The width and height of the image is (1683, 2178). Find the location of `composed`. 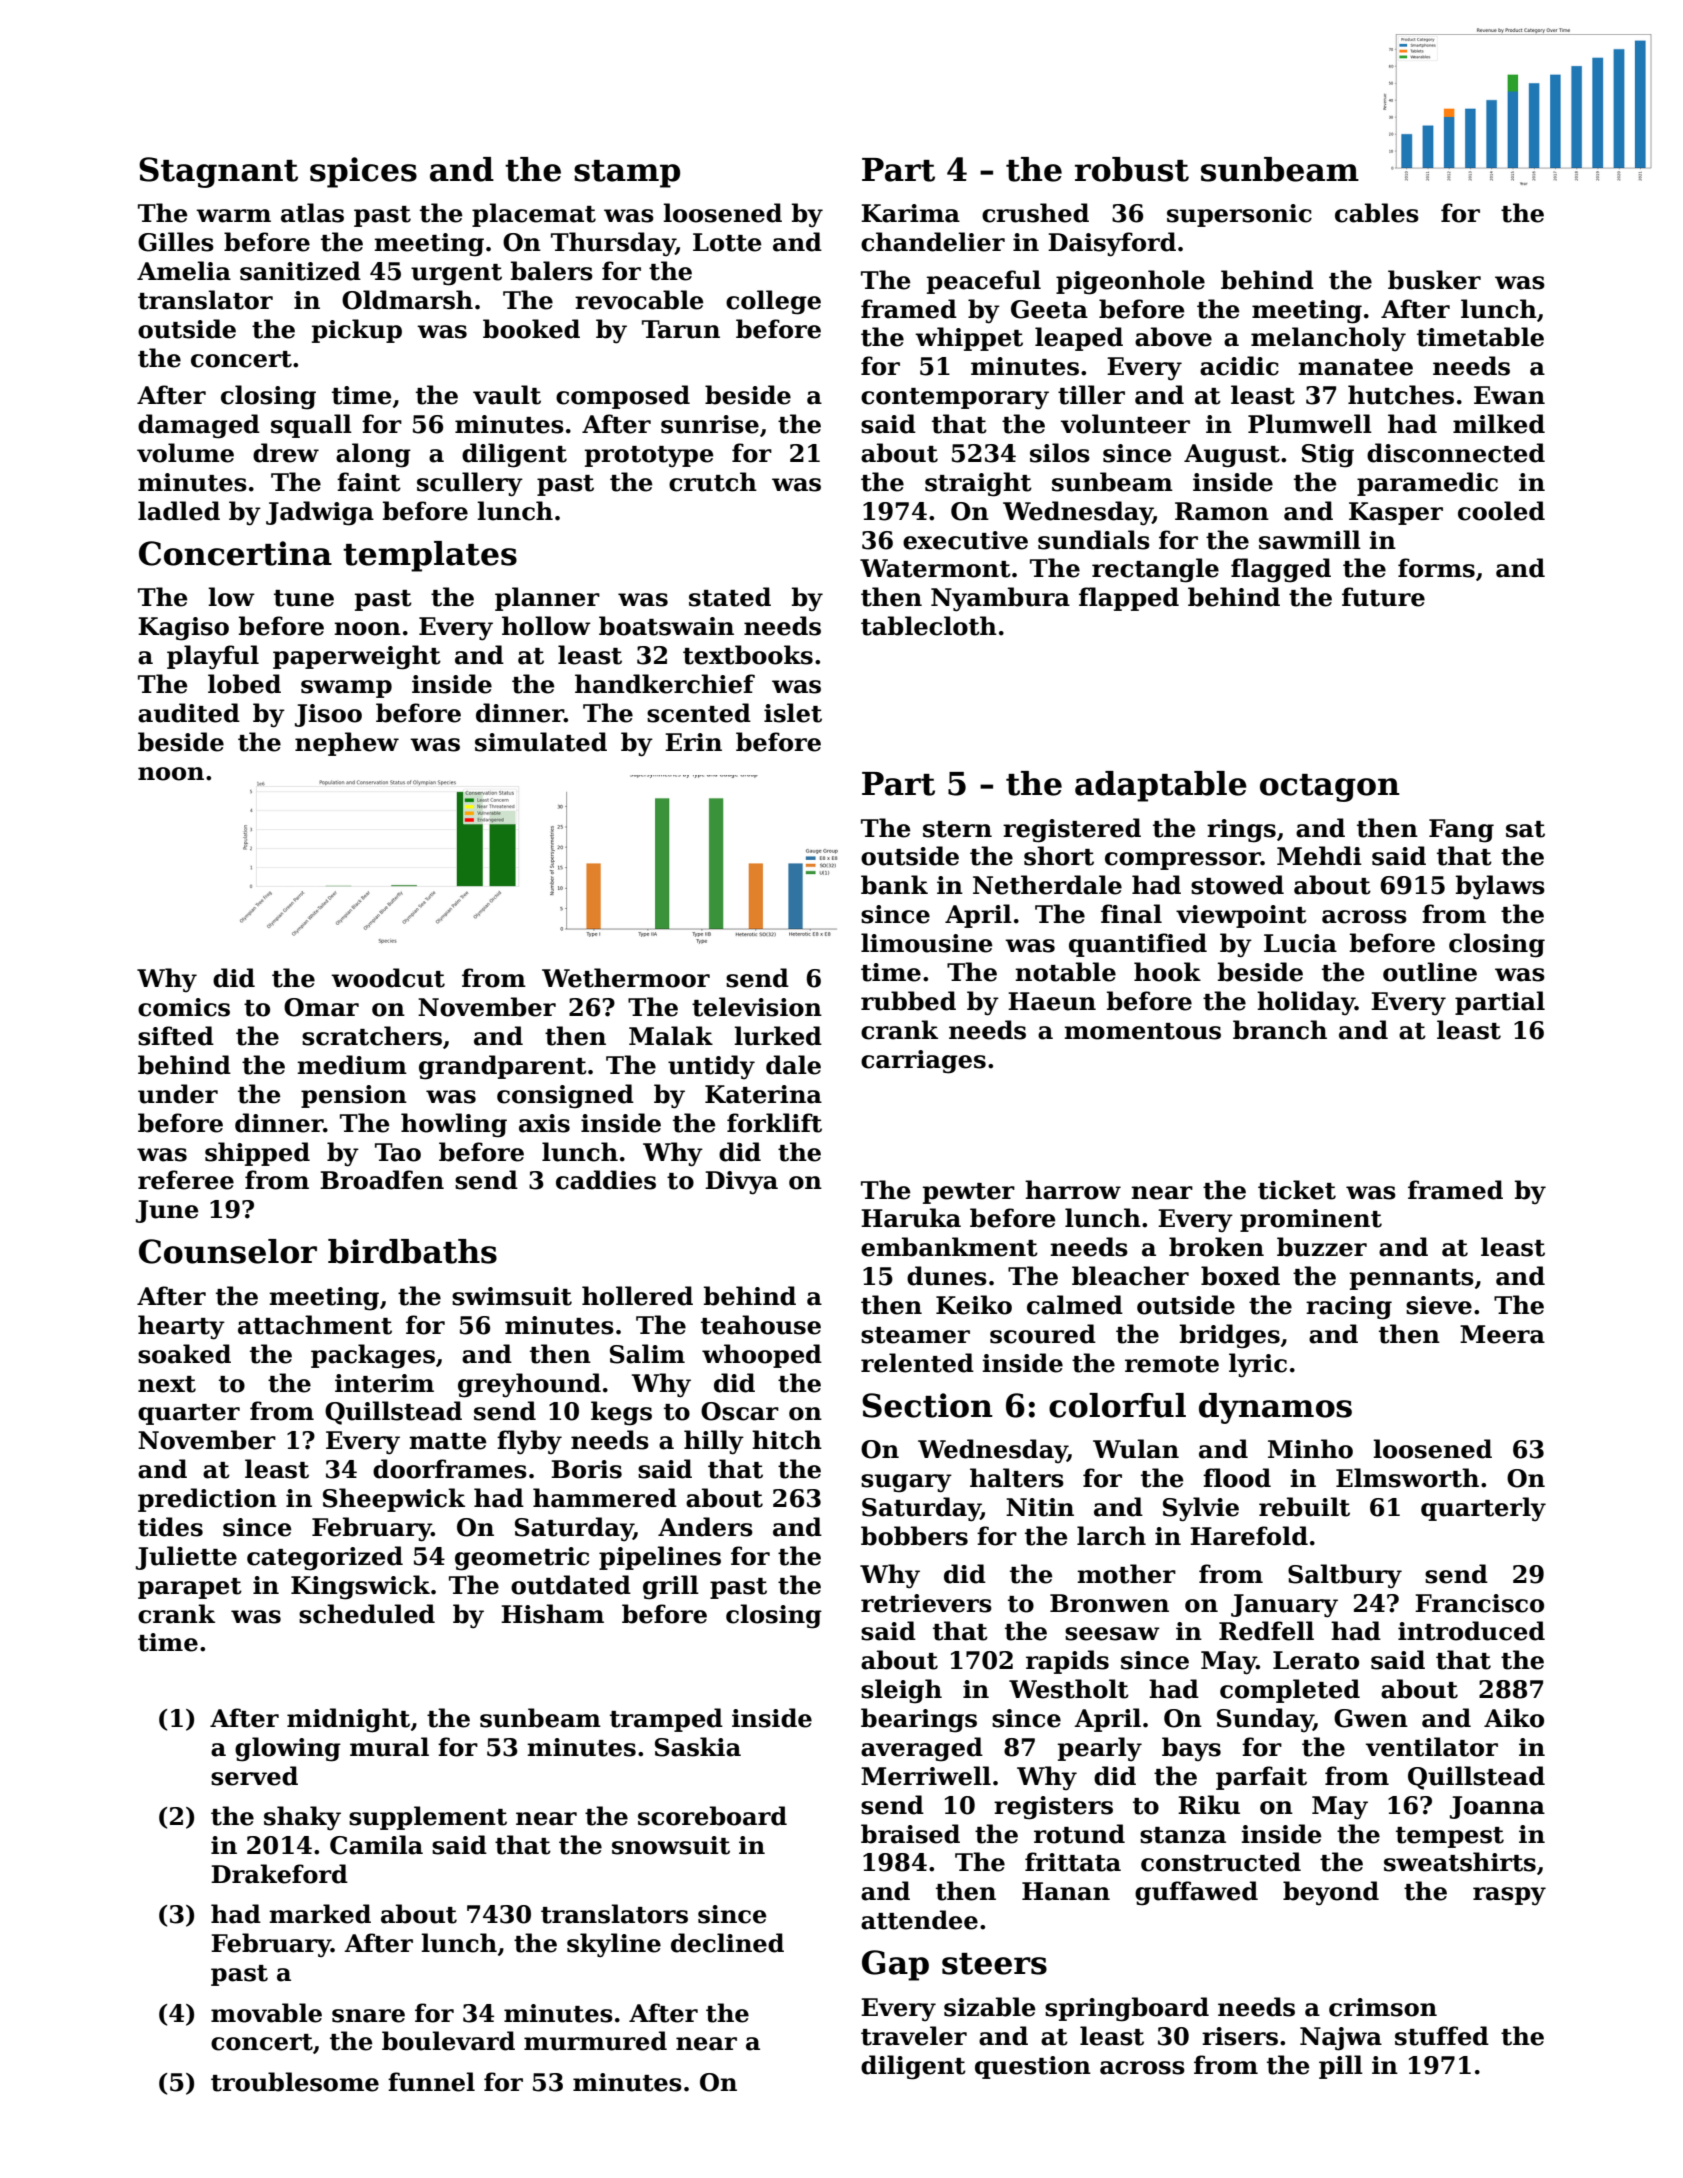

composed is located at coordinates (623, 397).
